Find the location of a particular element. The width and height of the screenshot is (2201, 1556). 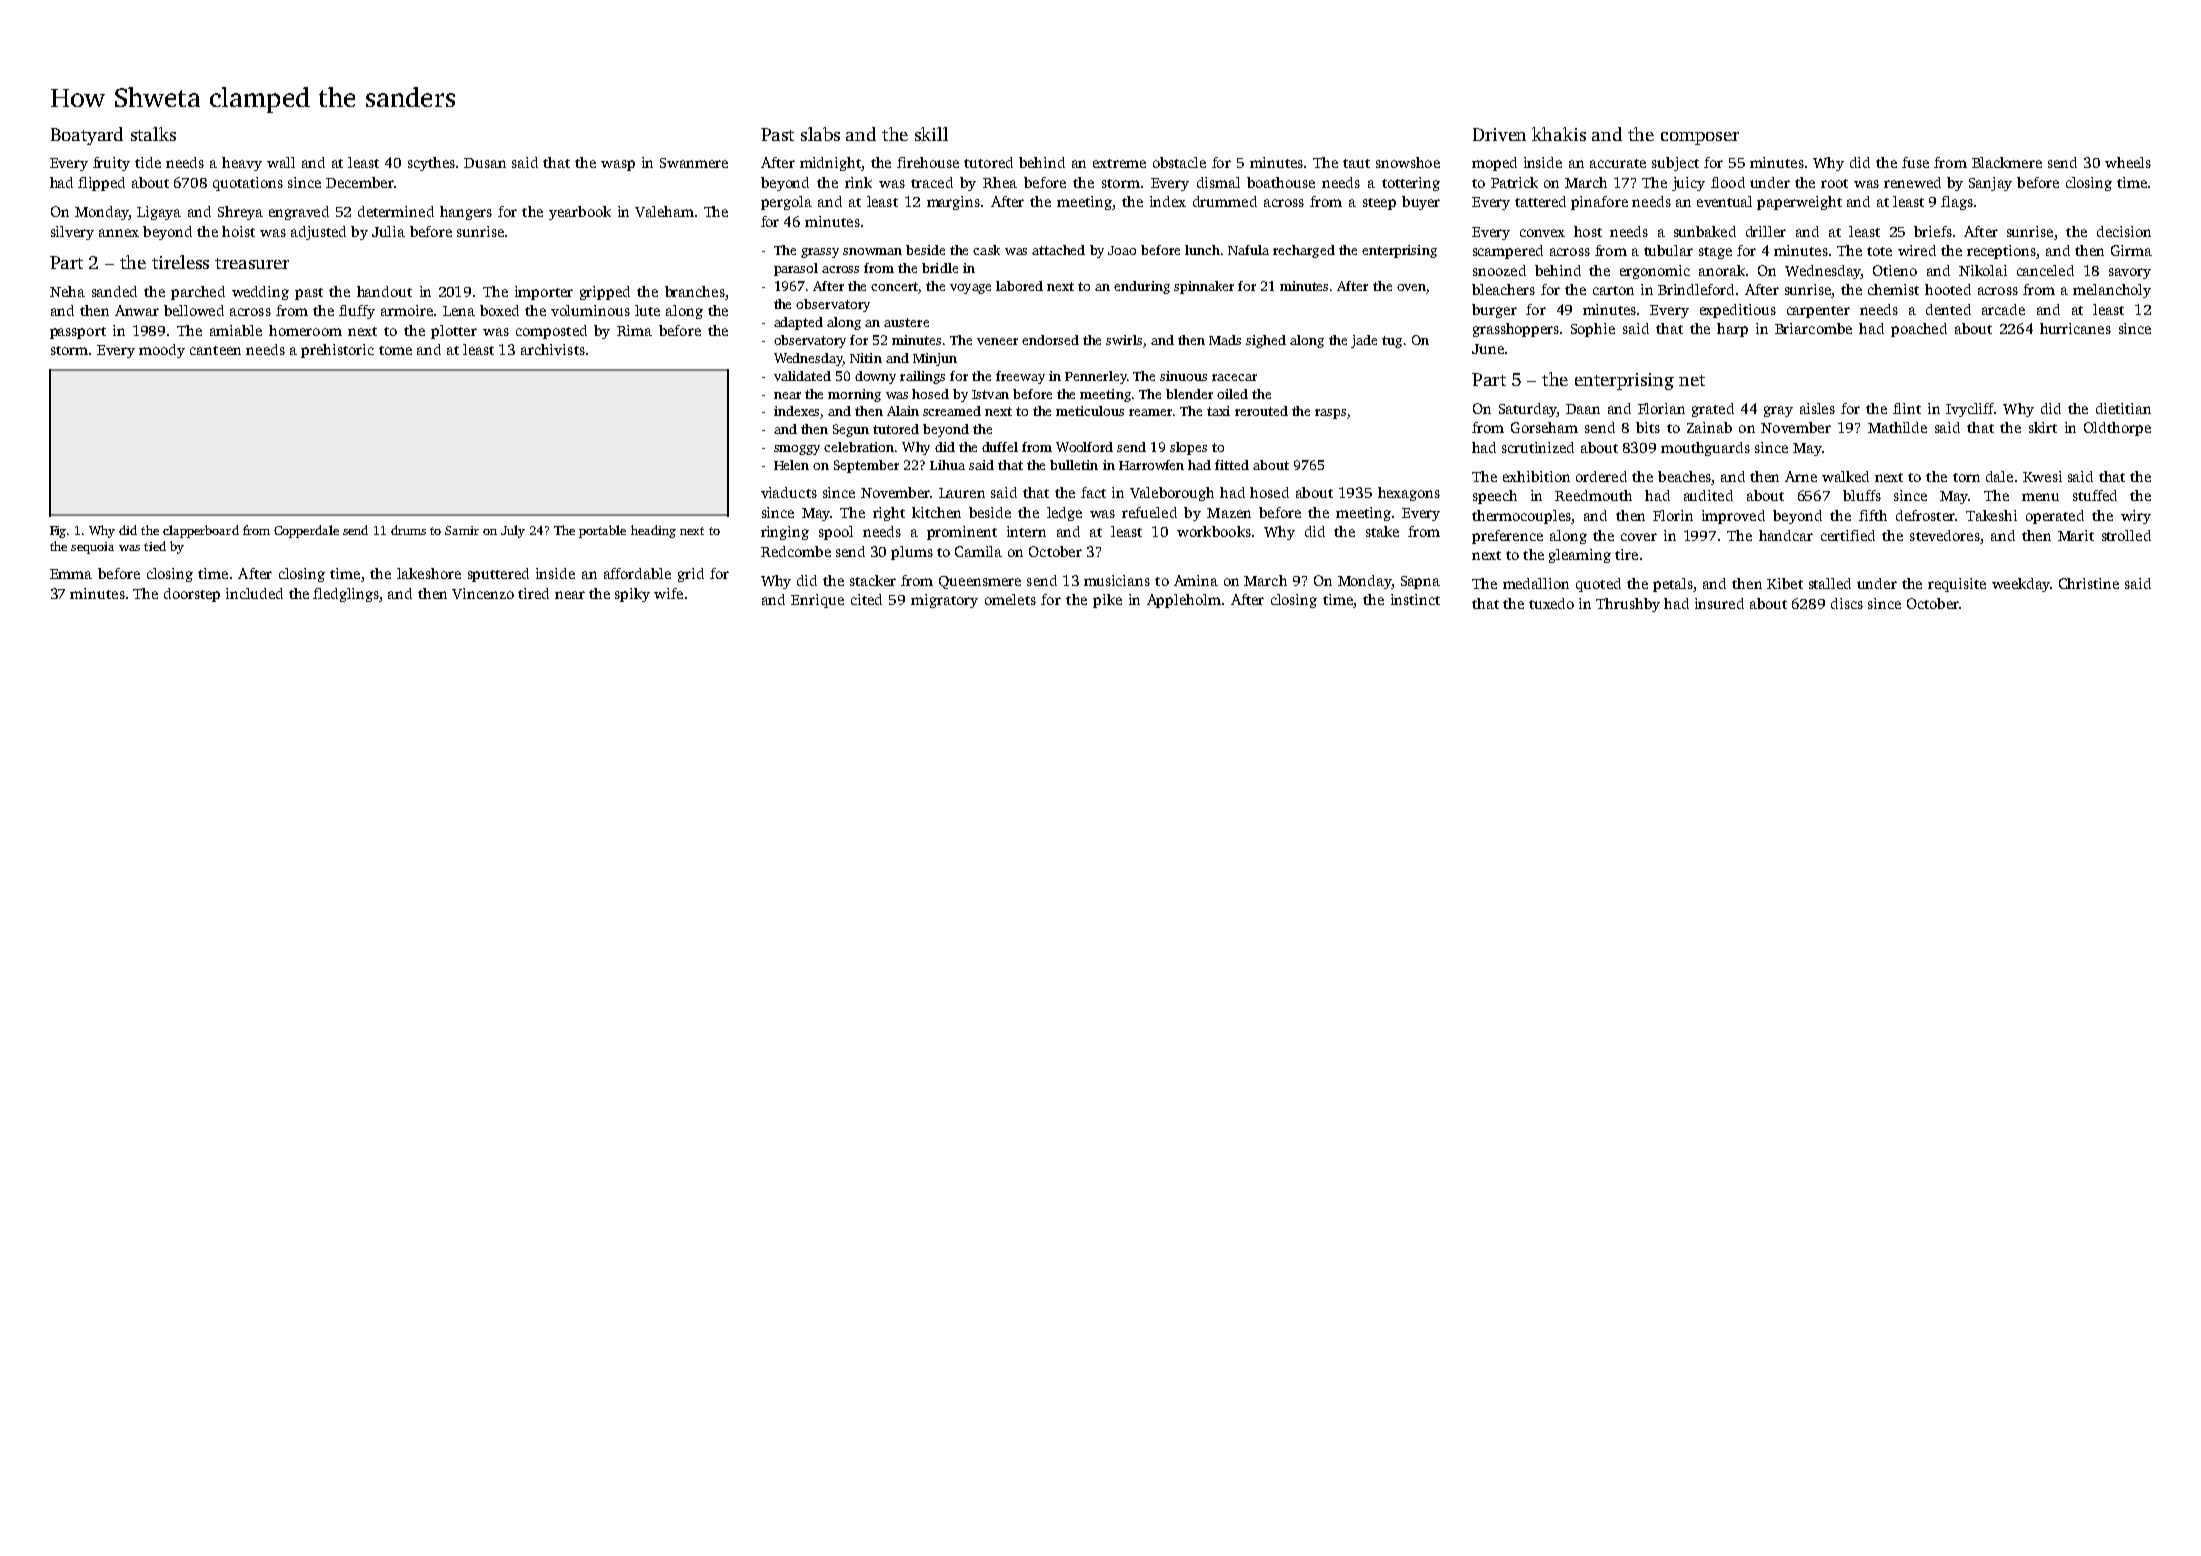

December is located at coordinates (360, 182).
